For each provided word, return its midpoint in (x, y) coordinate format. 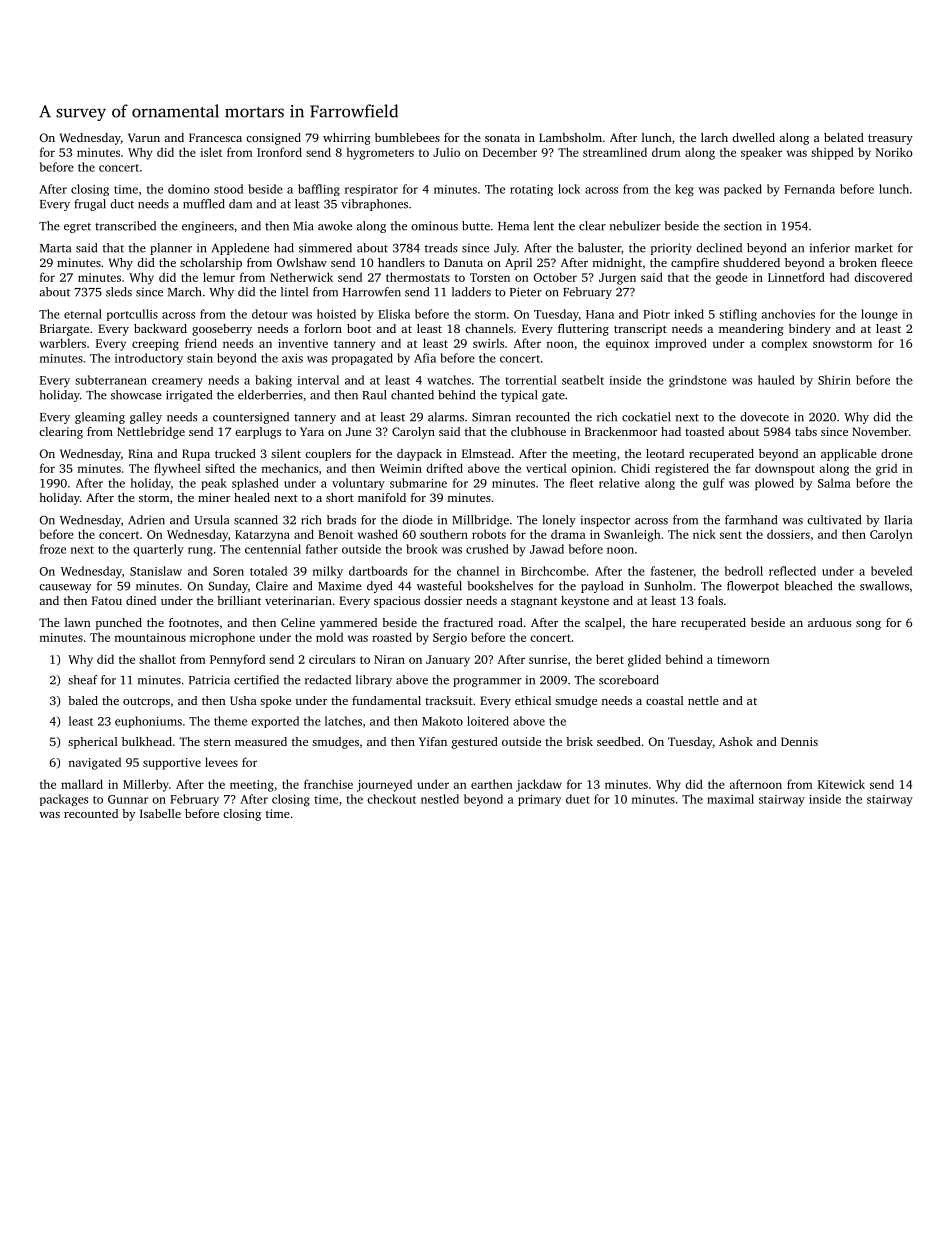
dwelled (753, 137)
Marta (55, 248)
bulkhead (147, 741)
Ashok (736, 741)
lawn (78, 622)
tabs (806, 431)
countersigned (251, 418)
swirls (488, 343)
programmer (487, 682)
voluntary (358, 484)
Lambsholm (570, 137)
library (374, 681)
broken (858, 262)
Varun (144, 137)
